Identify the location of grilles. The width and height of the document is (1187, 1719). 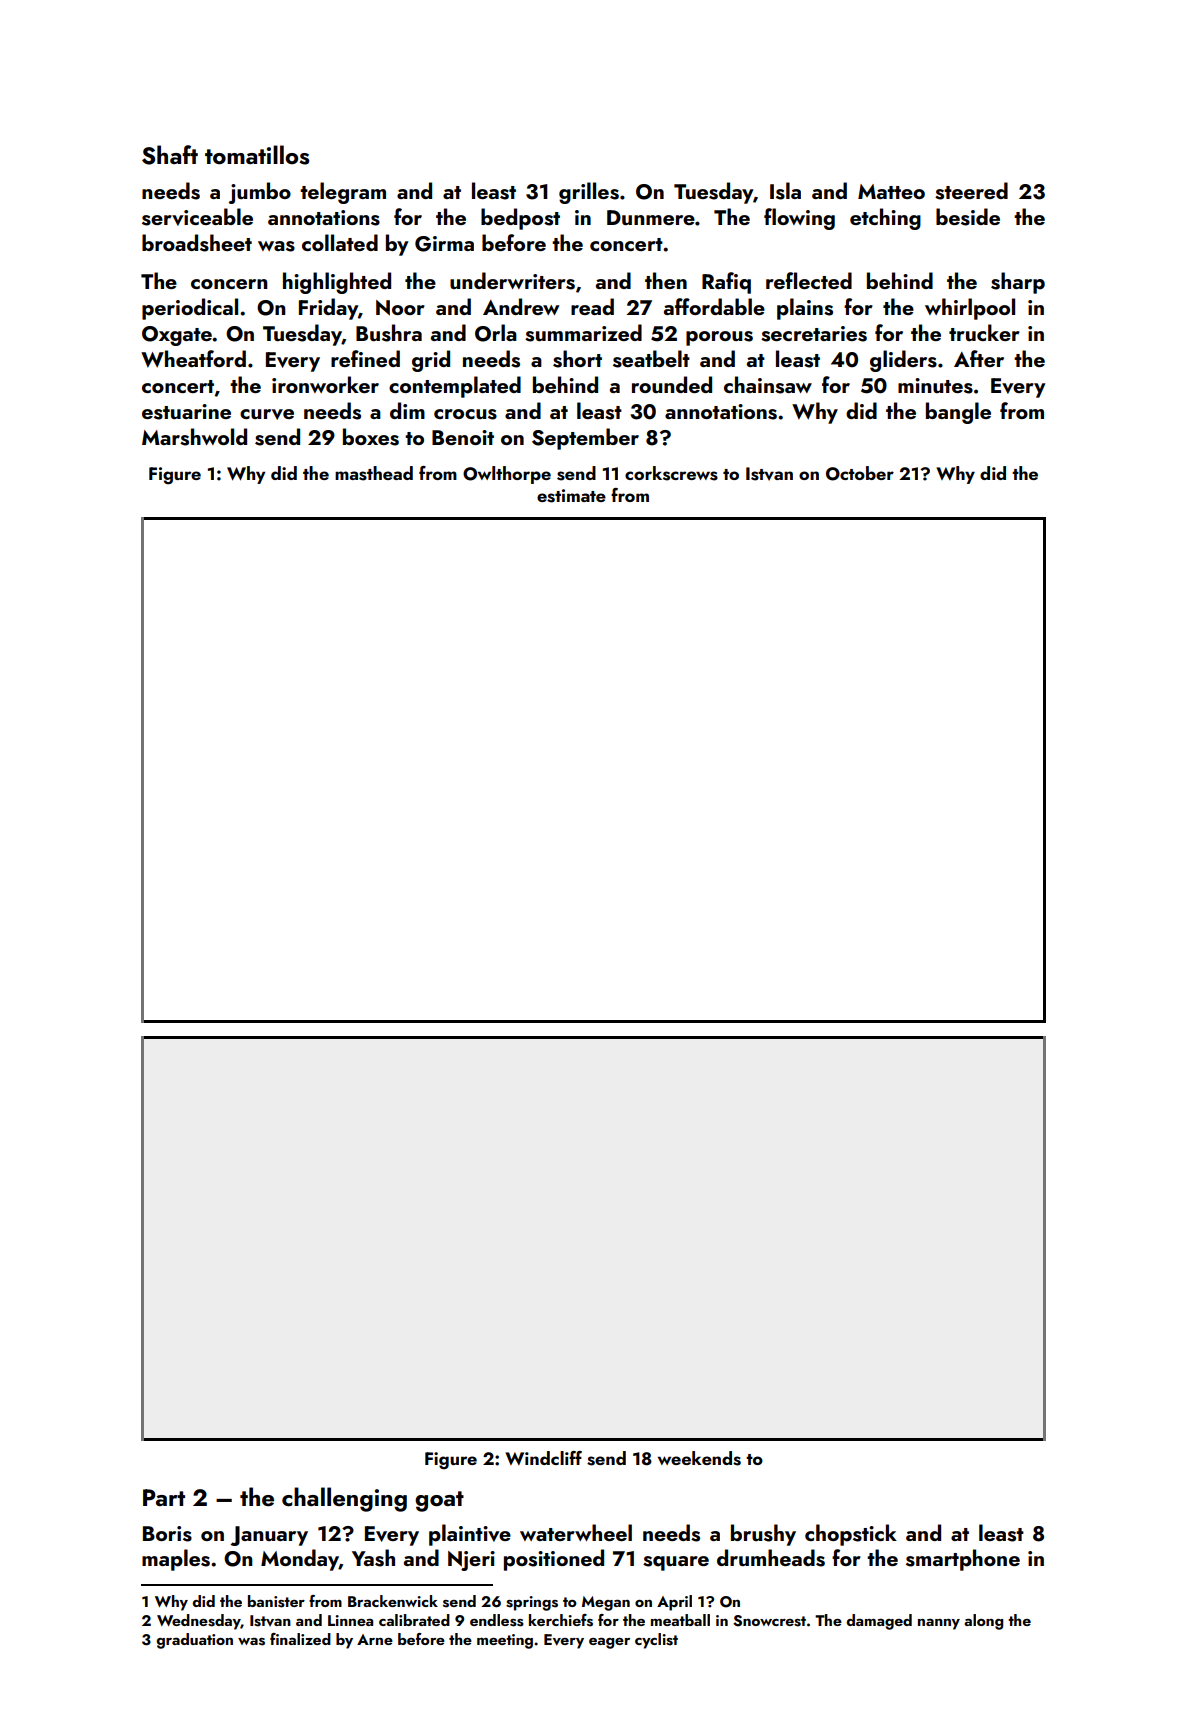
(589, 193).
